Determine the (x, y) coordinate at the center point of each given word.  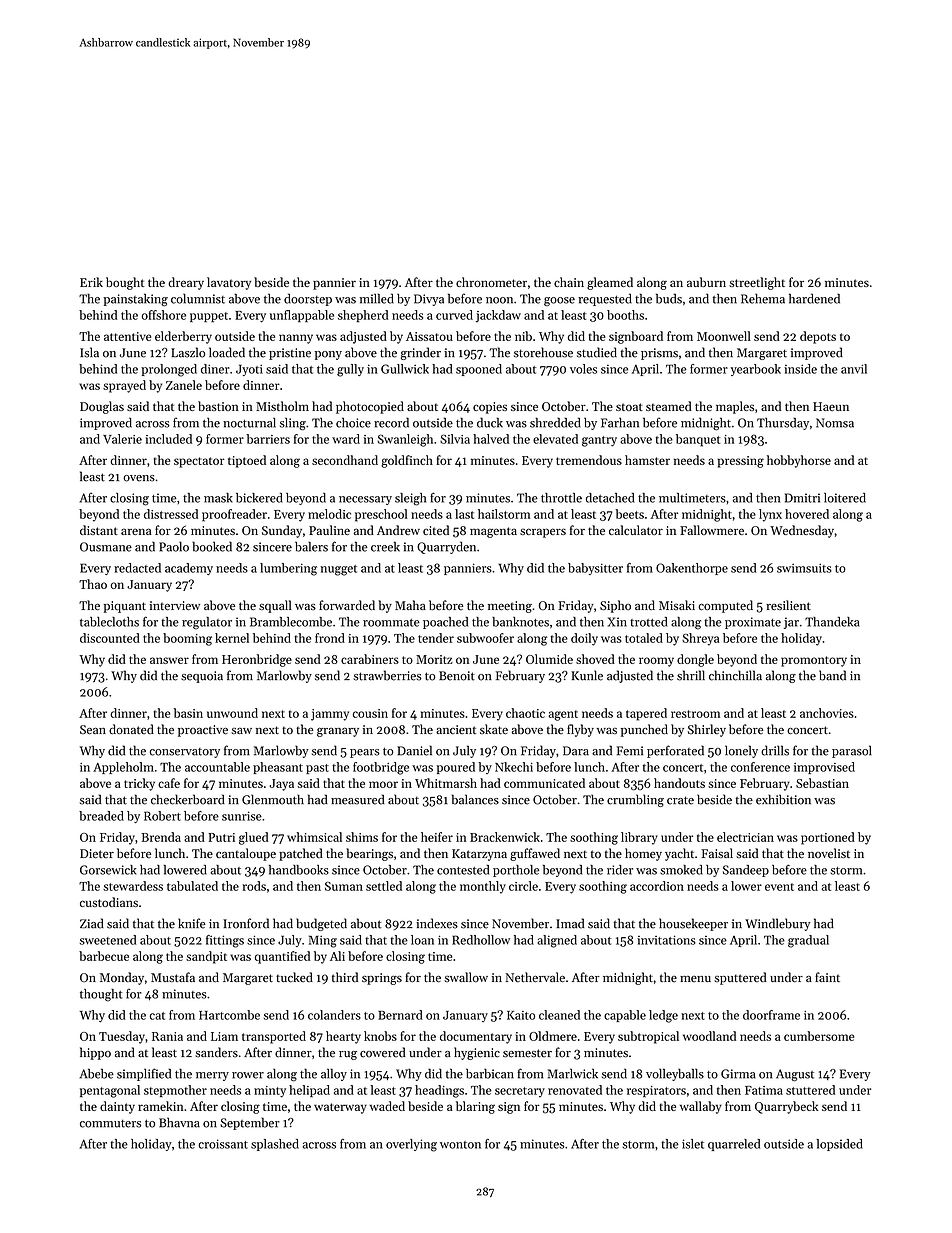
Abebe (97, 1073)
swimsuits (804, 568)
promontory (814, 661)
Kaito (521, 1015)
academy (189, 569)
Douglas (102, 407)
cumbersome (819, 1036)
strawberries (387, 675)
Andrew (398, 530)
